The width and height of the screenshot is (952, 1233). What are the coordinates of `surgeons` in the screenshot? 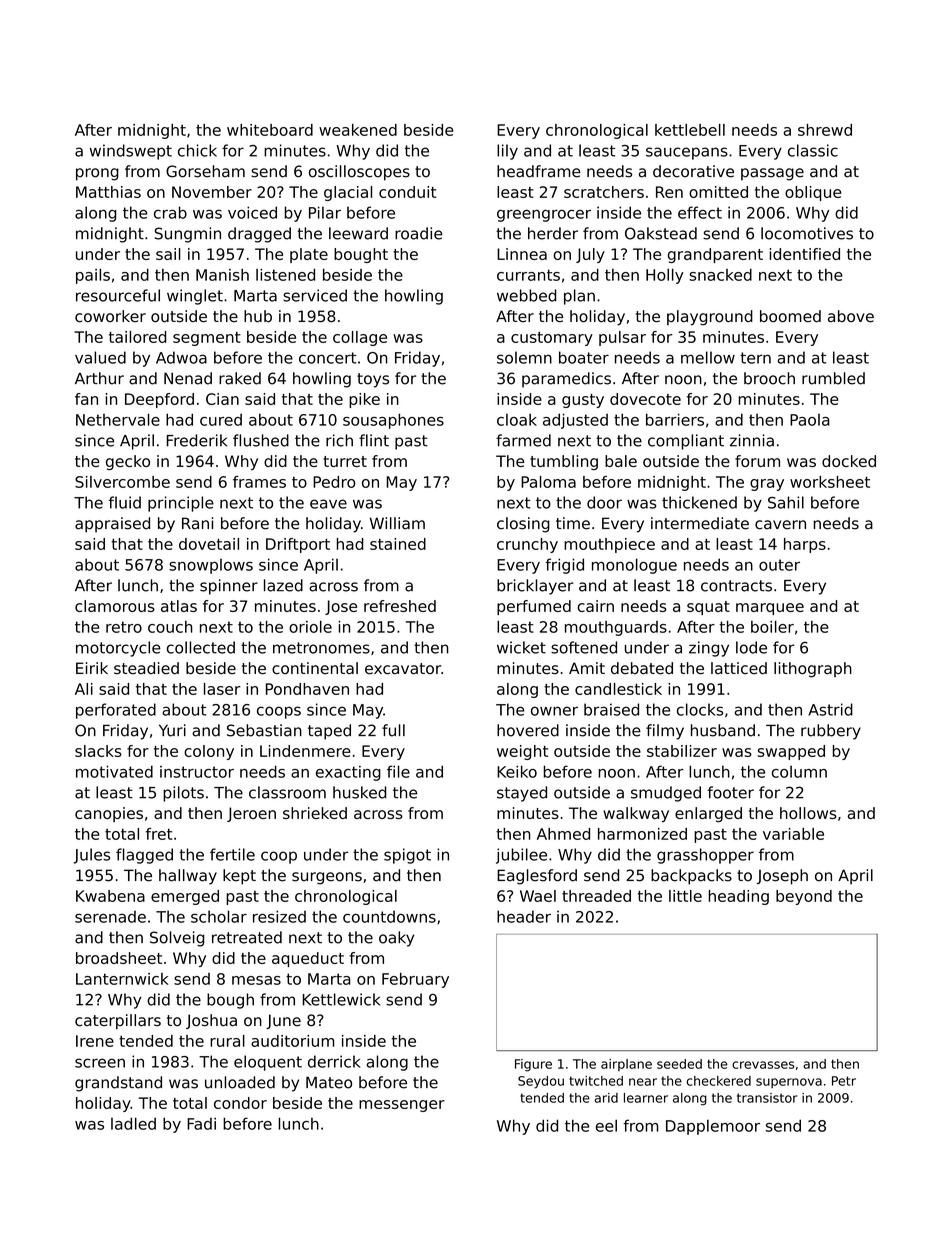 It's located at (327, 878).
